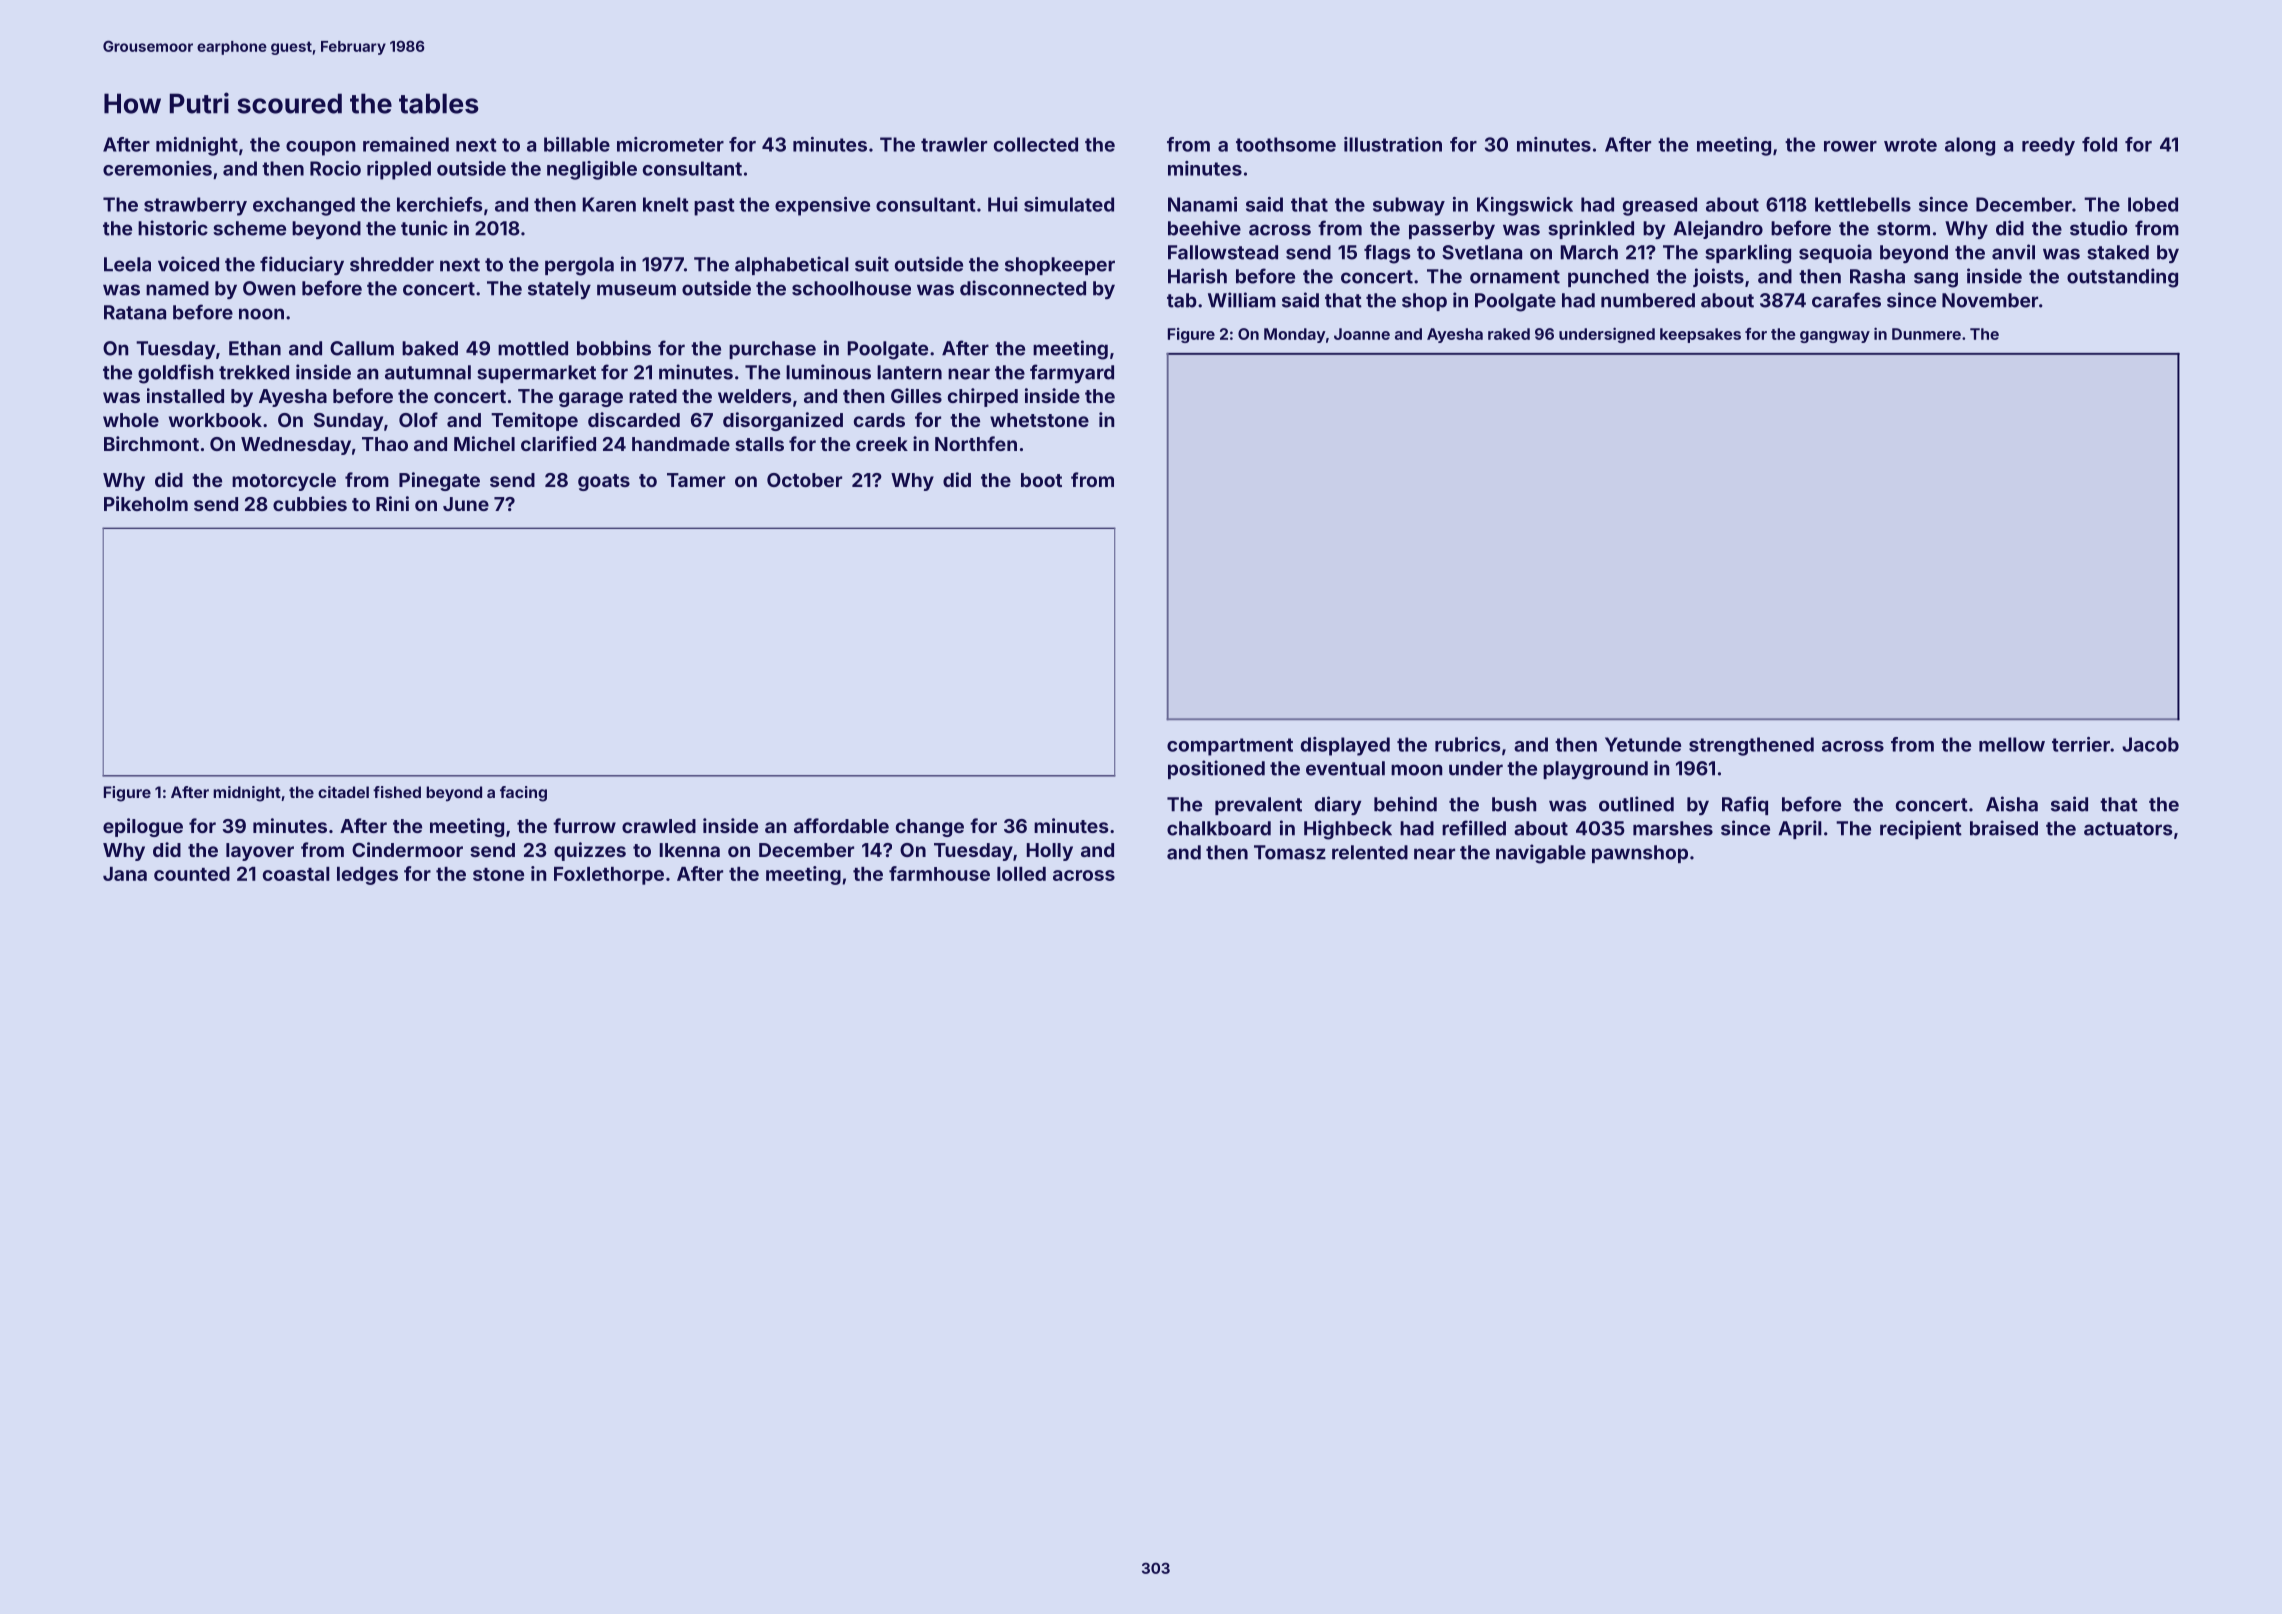 This screenshot has height=1614, width=2282. I want to click on Dunmere, so click(1926, 334).
